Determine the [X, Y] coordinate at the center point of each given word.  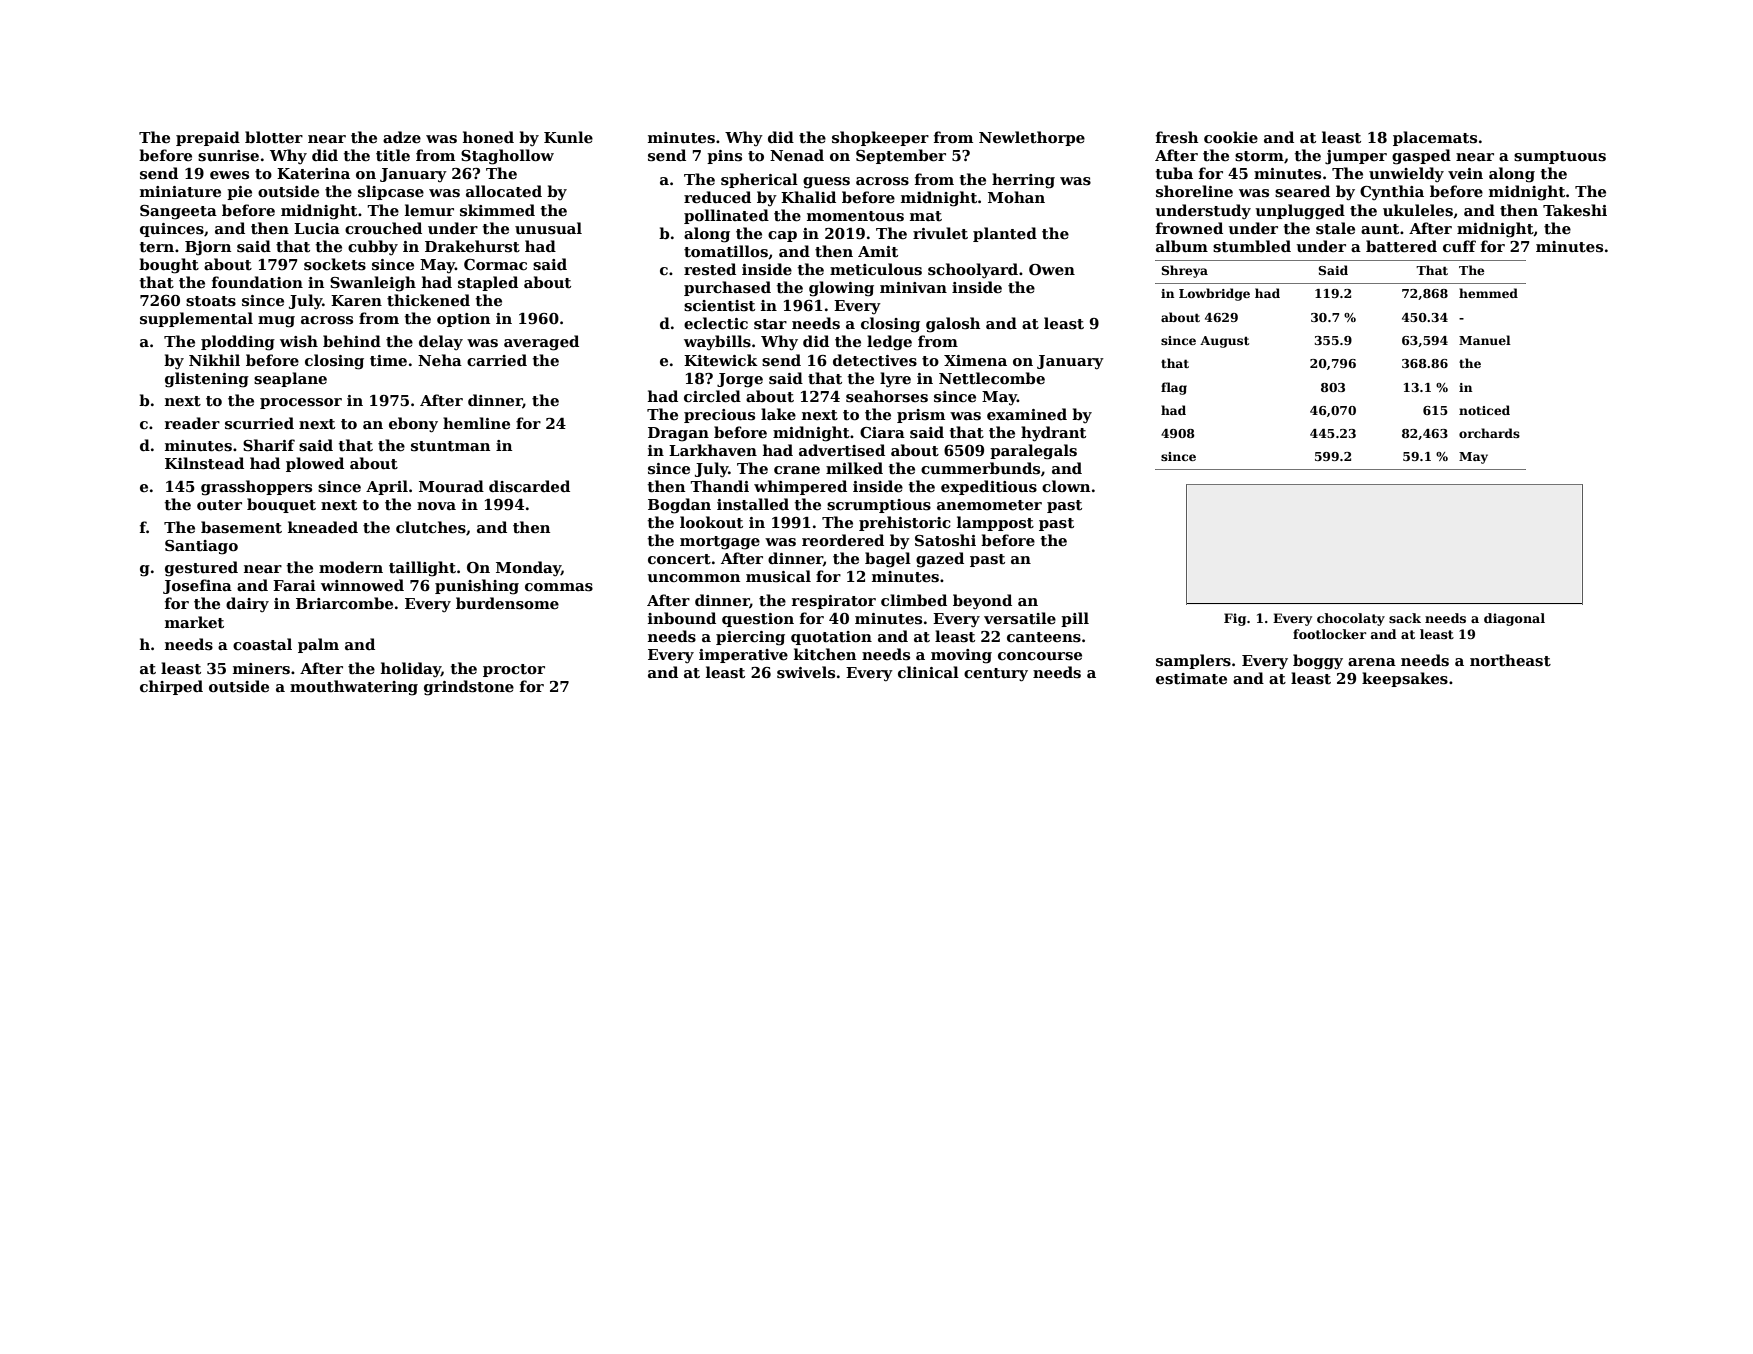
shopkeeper [880, 138]
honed [488, 137]
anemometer [989, 505]
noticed [1484, 410]
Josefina [197, 586]
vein [1465, 173]
